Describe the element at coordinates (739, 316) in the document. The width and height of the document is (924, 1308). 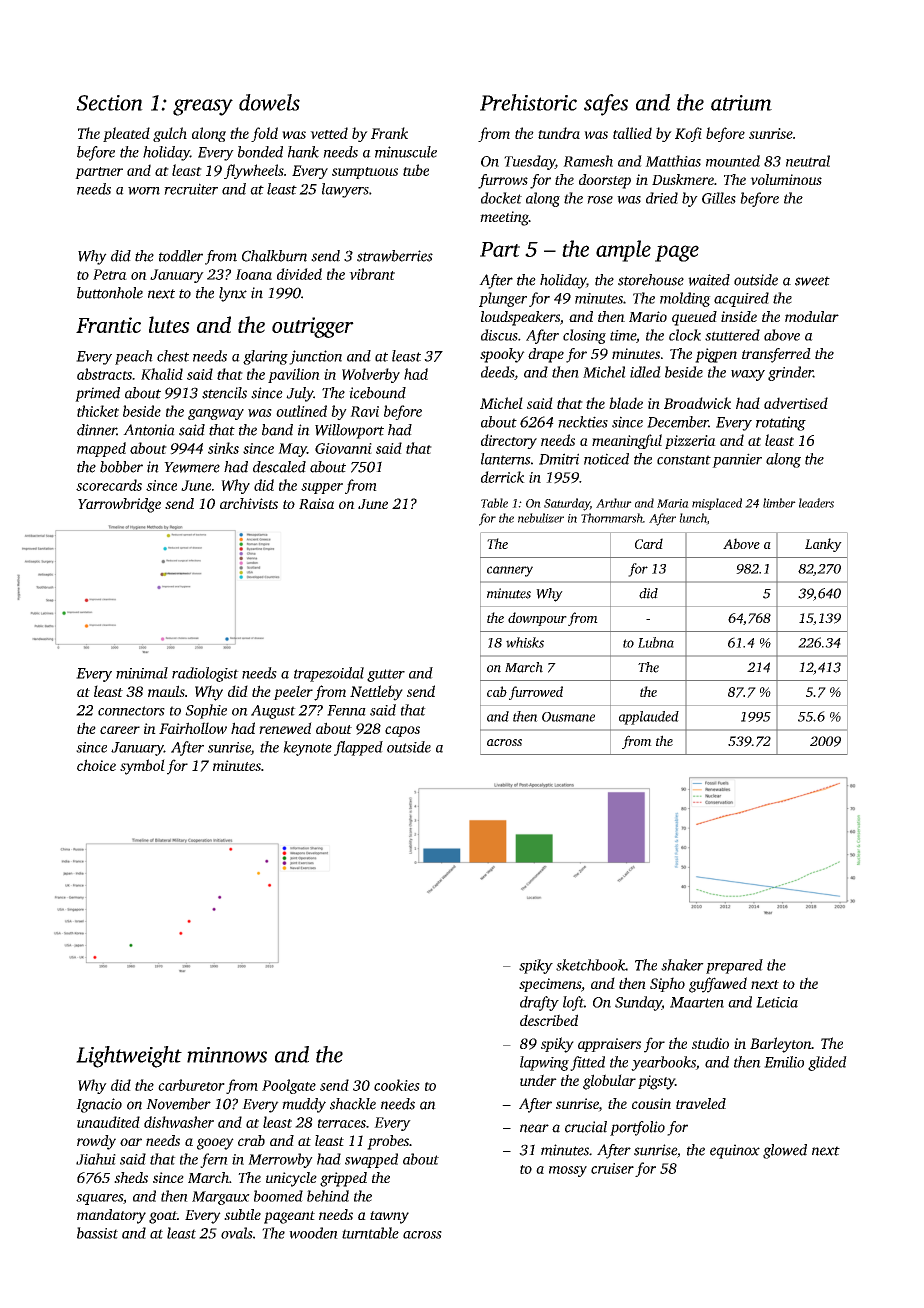
I see `inside` at that location.
